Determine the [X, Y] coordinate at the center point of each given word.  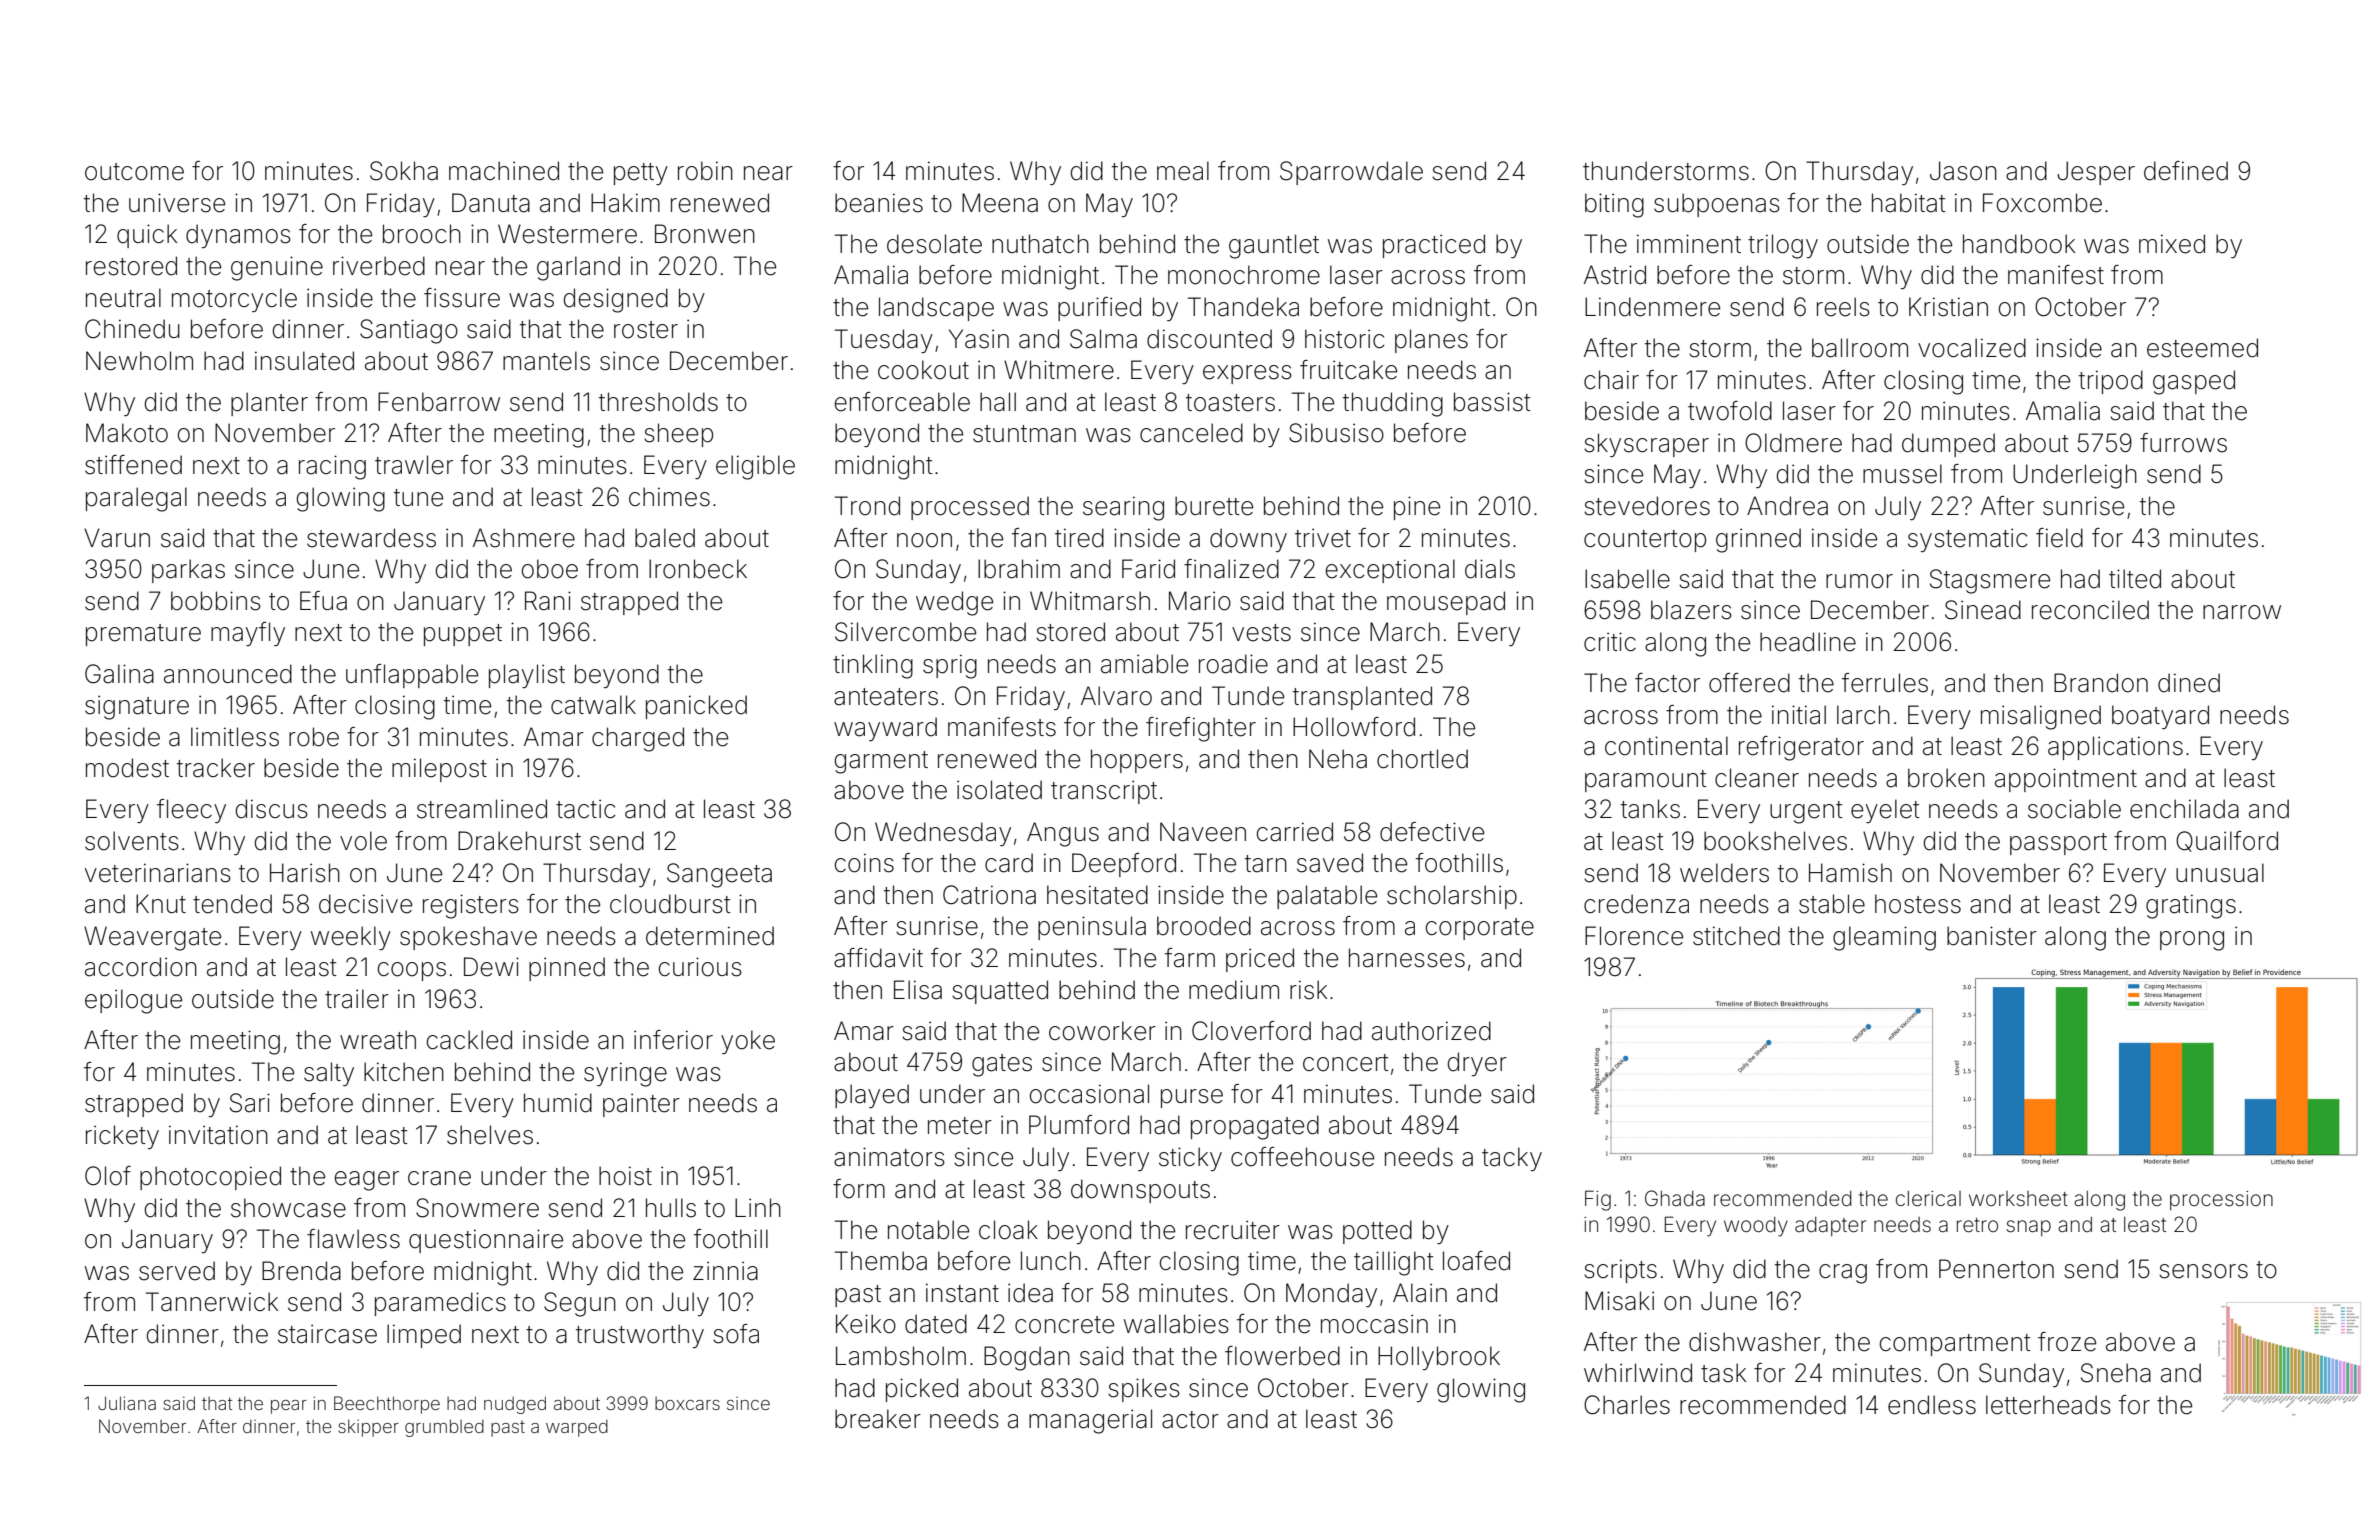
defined [2186, 171]
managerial [1090, 1421]
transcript [1104, 792]
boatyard [2160, 717]
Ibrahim [1019, 569]
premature [143, 635]
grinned [1758, 540]
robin [705, 171]
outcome [134, 172]
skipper [368, 1428]
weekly [351, 938]
